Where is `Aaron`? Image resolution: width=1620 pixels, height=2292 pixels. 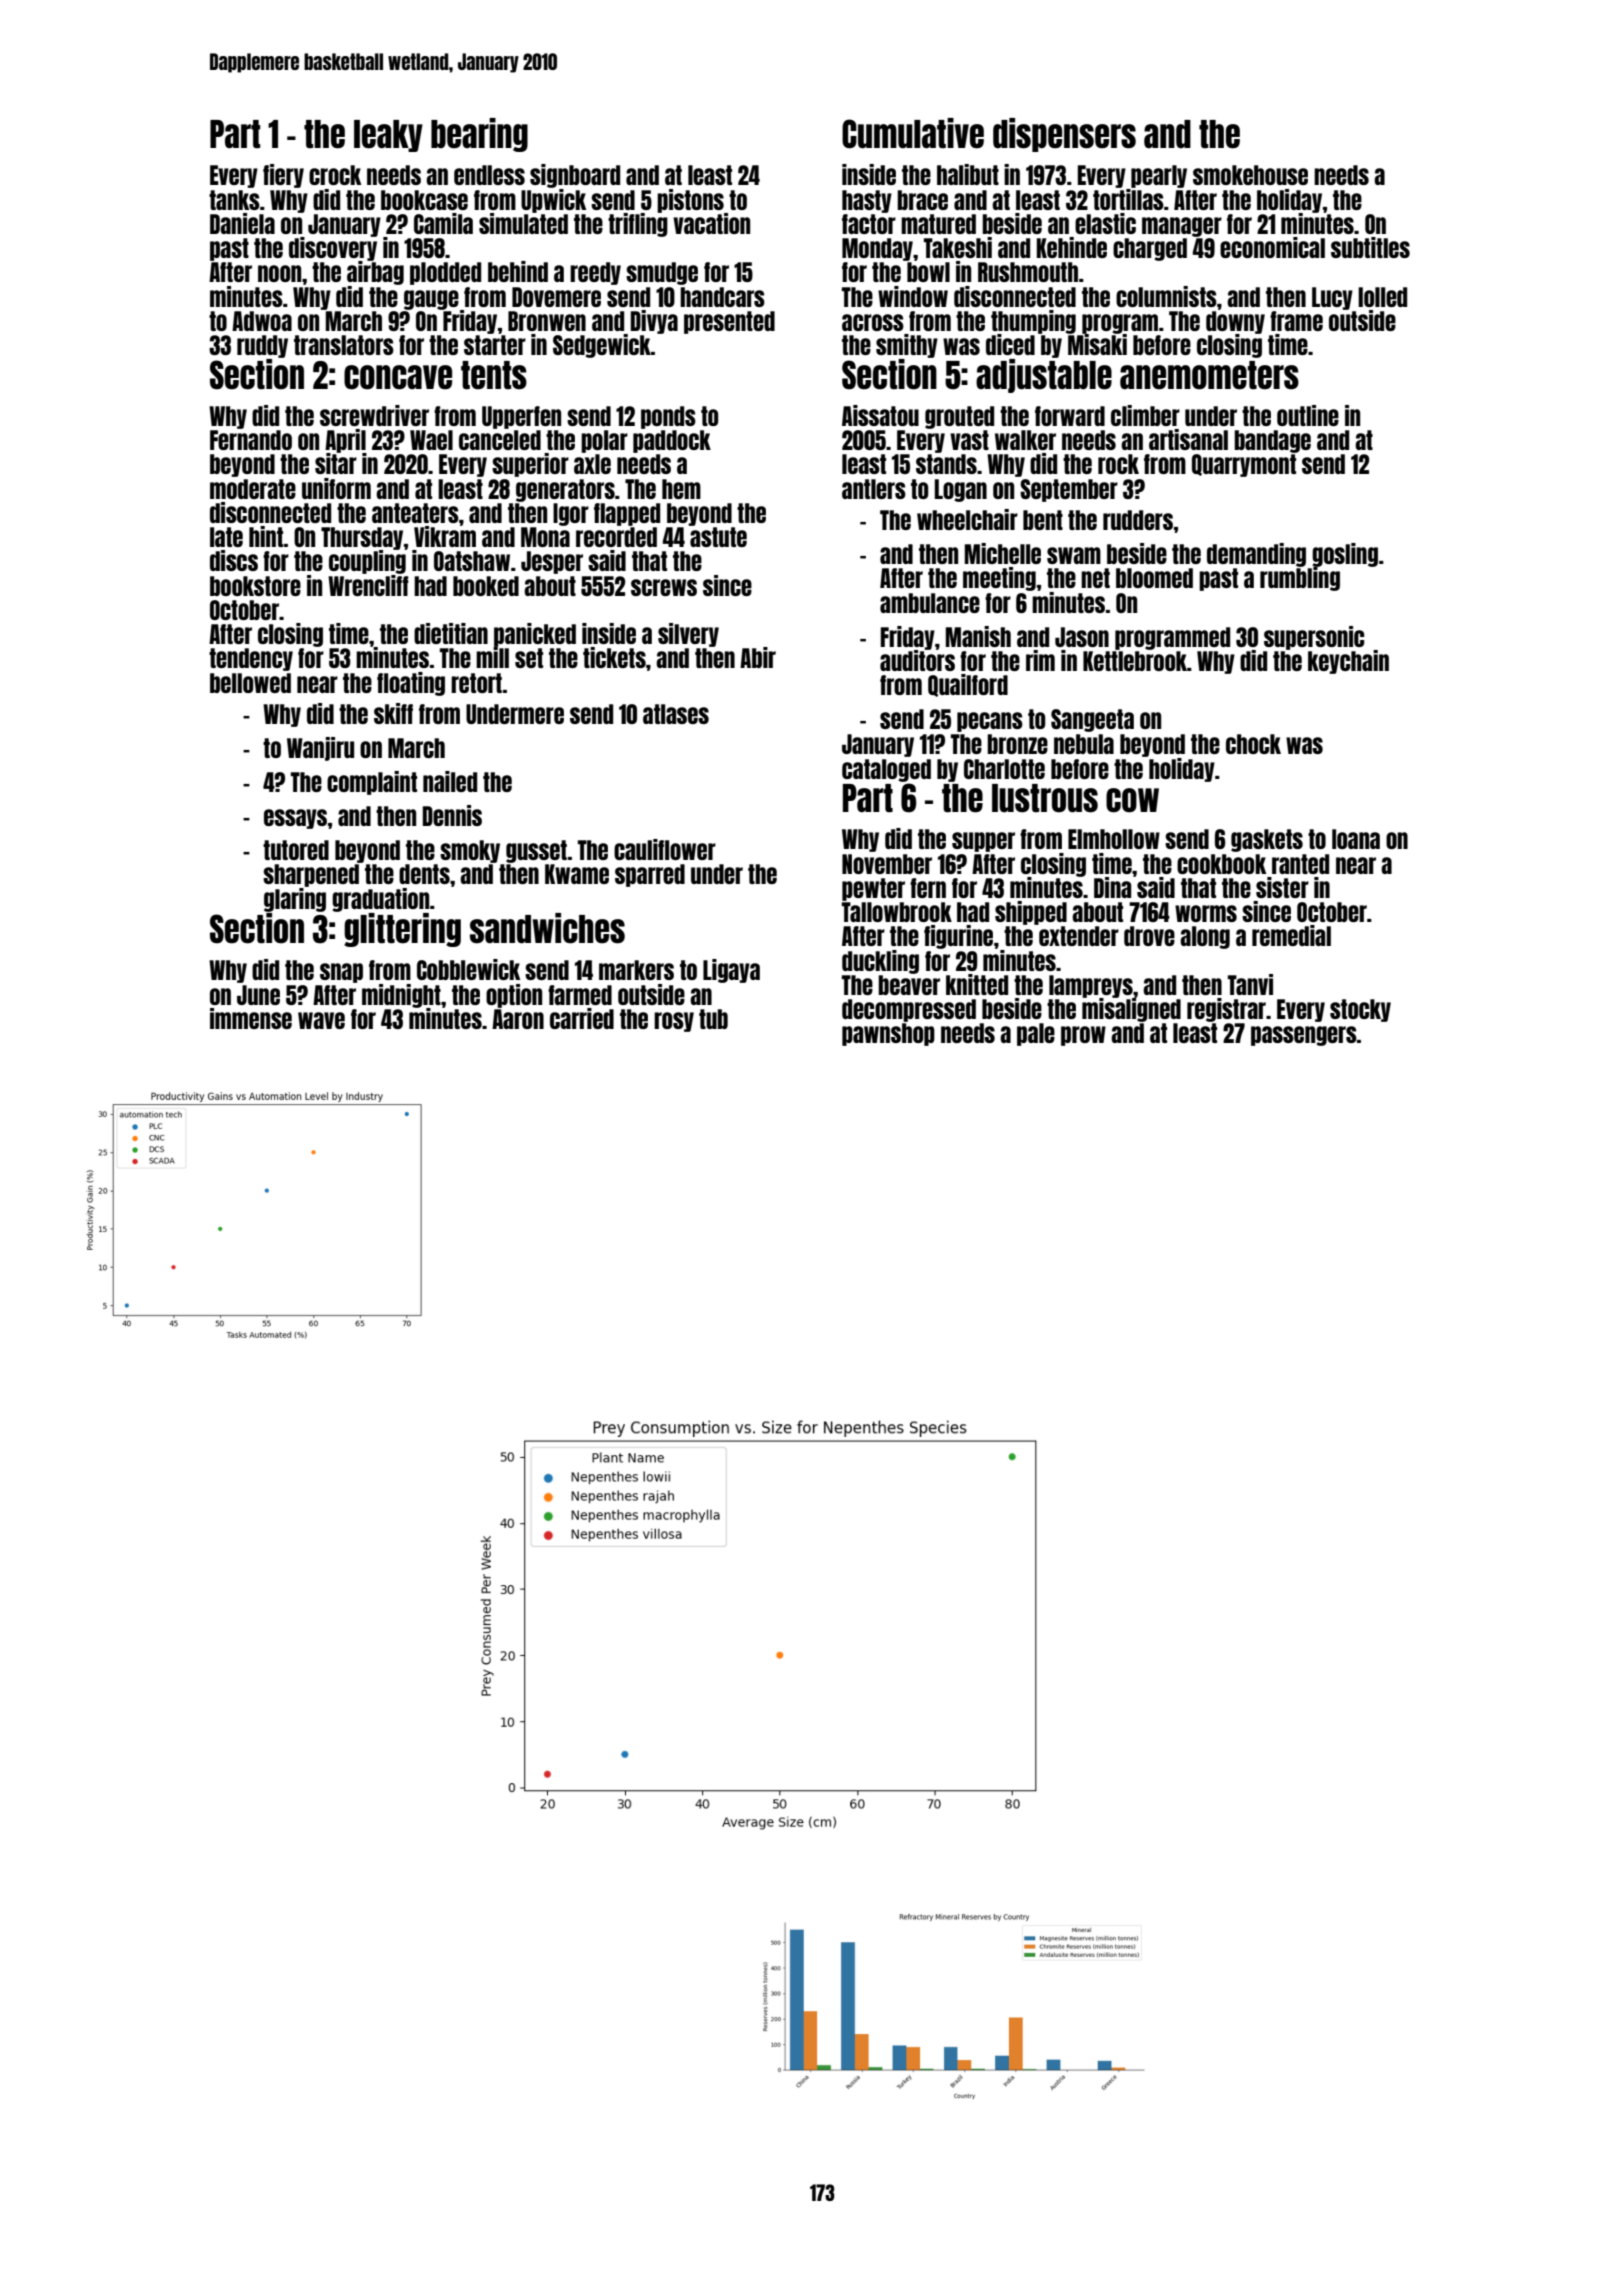 Aaron is located at coordinates (518, 1019).
